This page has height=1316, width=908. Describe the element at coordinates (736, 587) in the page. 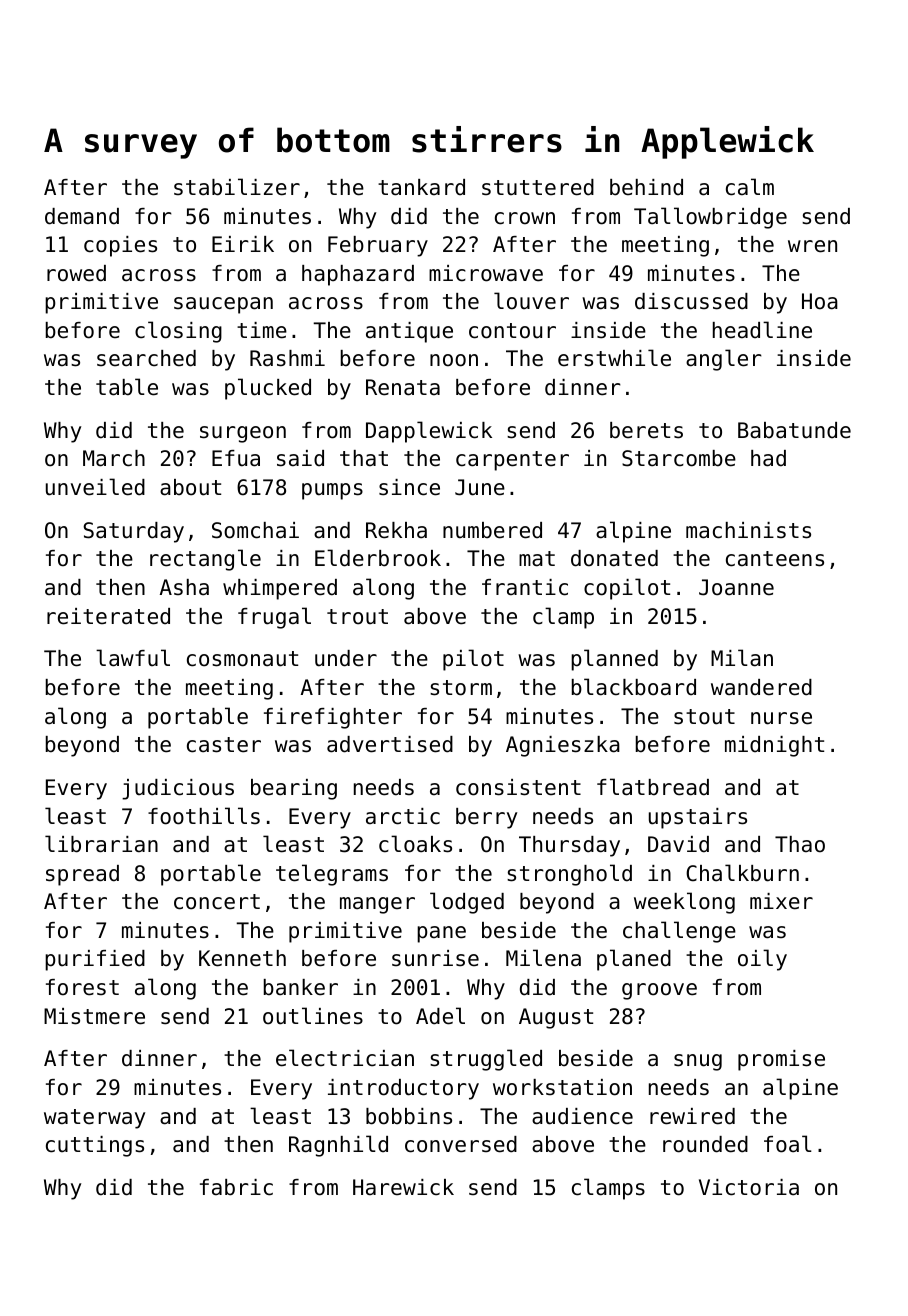

I see `Joanne` at that location.
